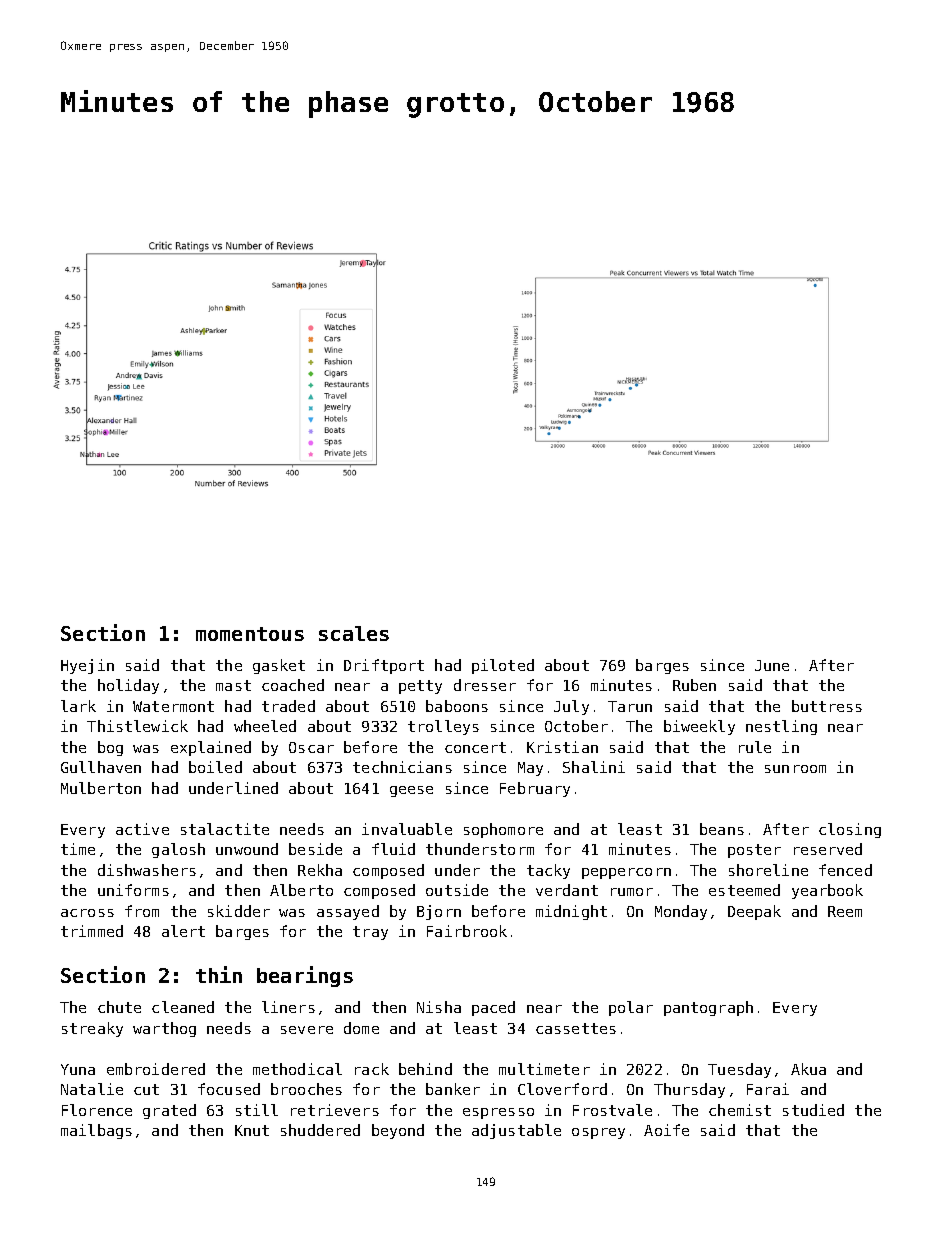 This screenshot has height=1233, width=952. Describe the element at coordinates (850, 830) in the screenshot. I see `closing` at that location.
